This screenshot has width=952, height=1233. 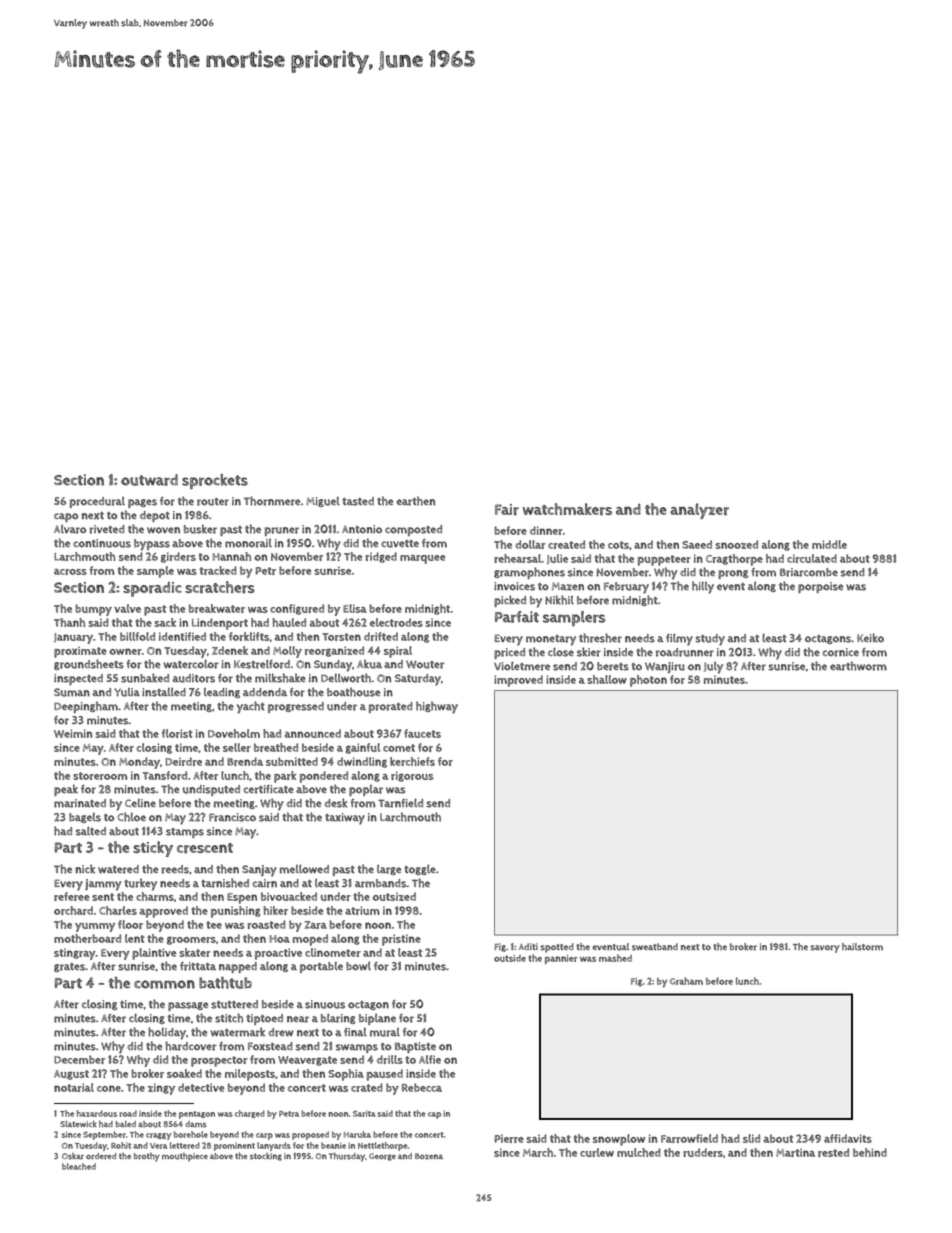 I want to click on craggy, so click(x=158, y=1136).
